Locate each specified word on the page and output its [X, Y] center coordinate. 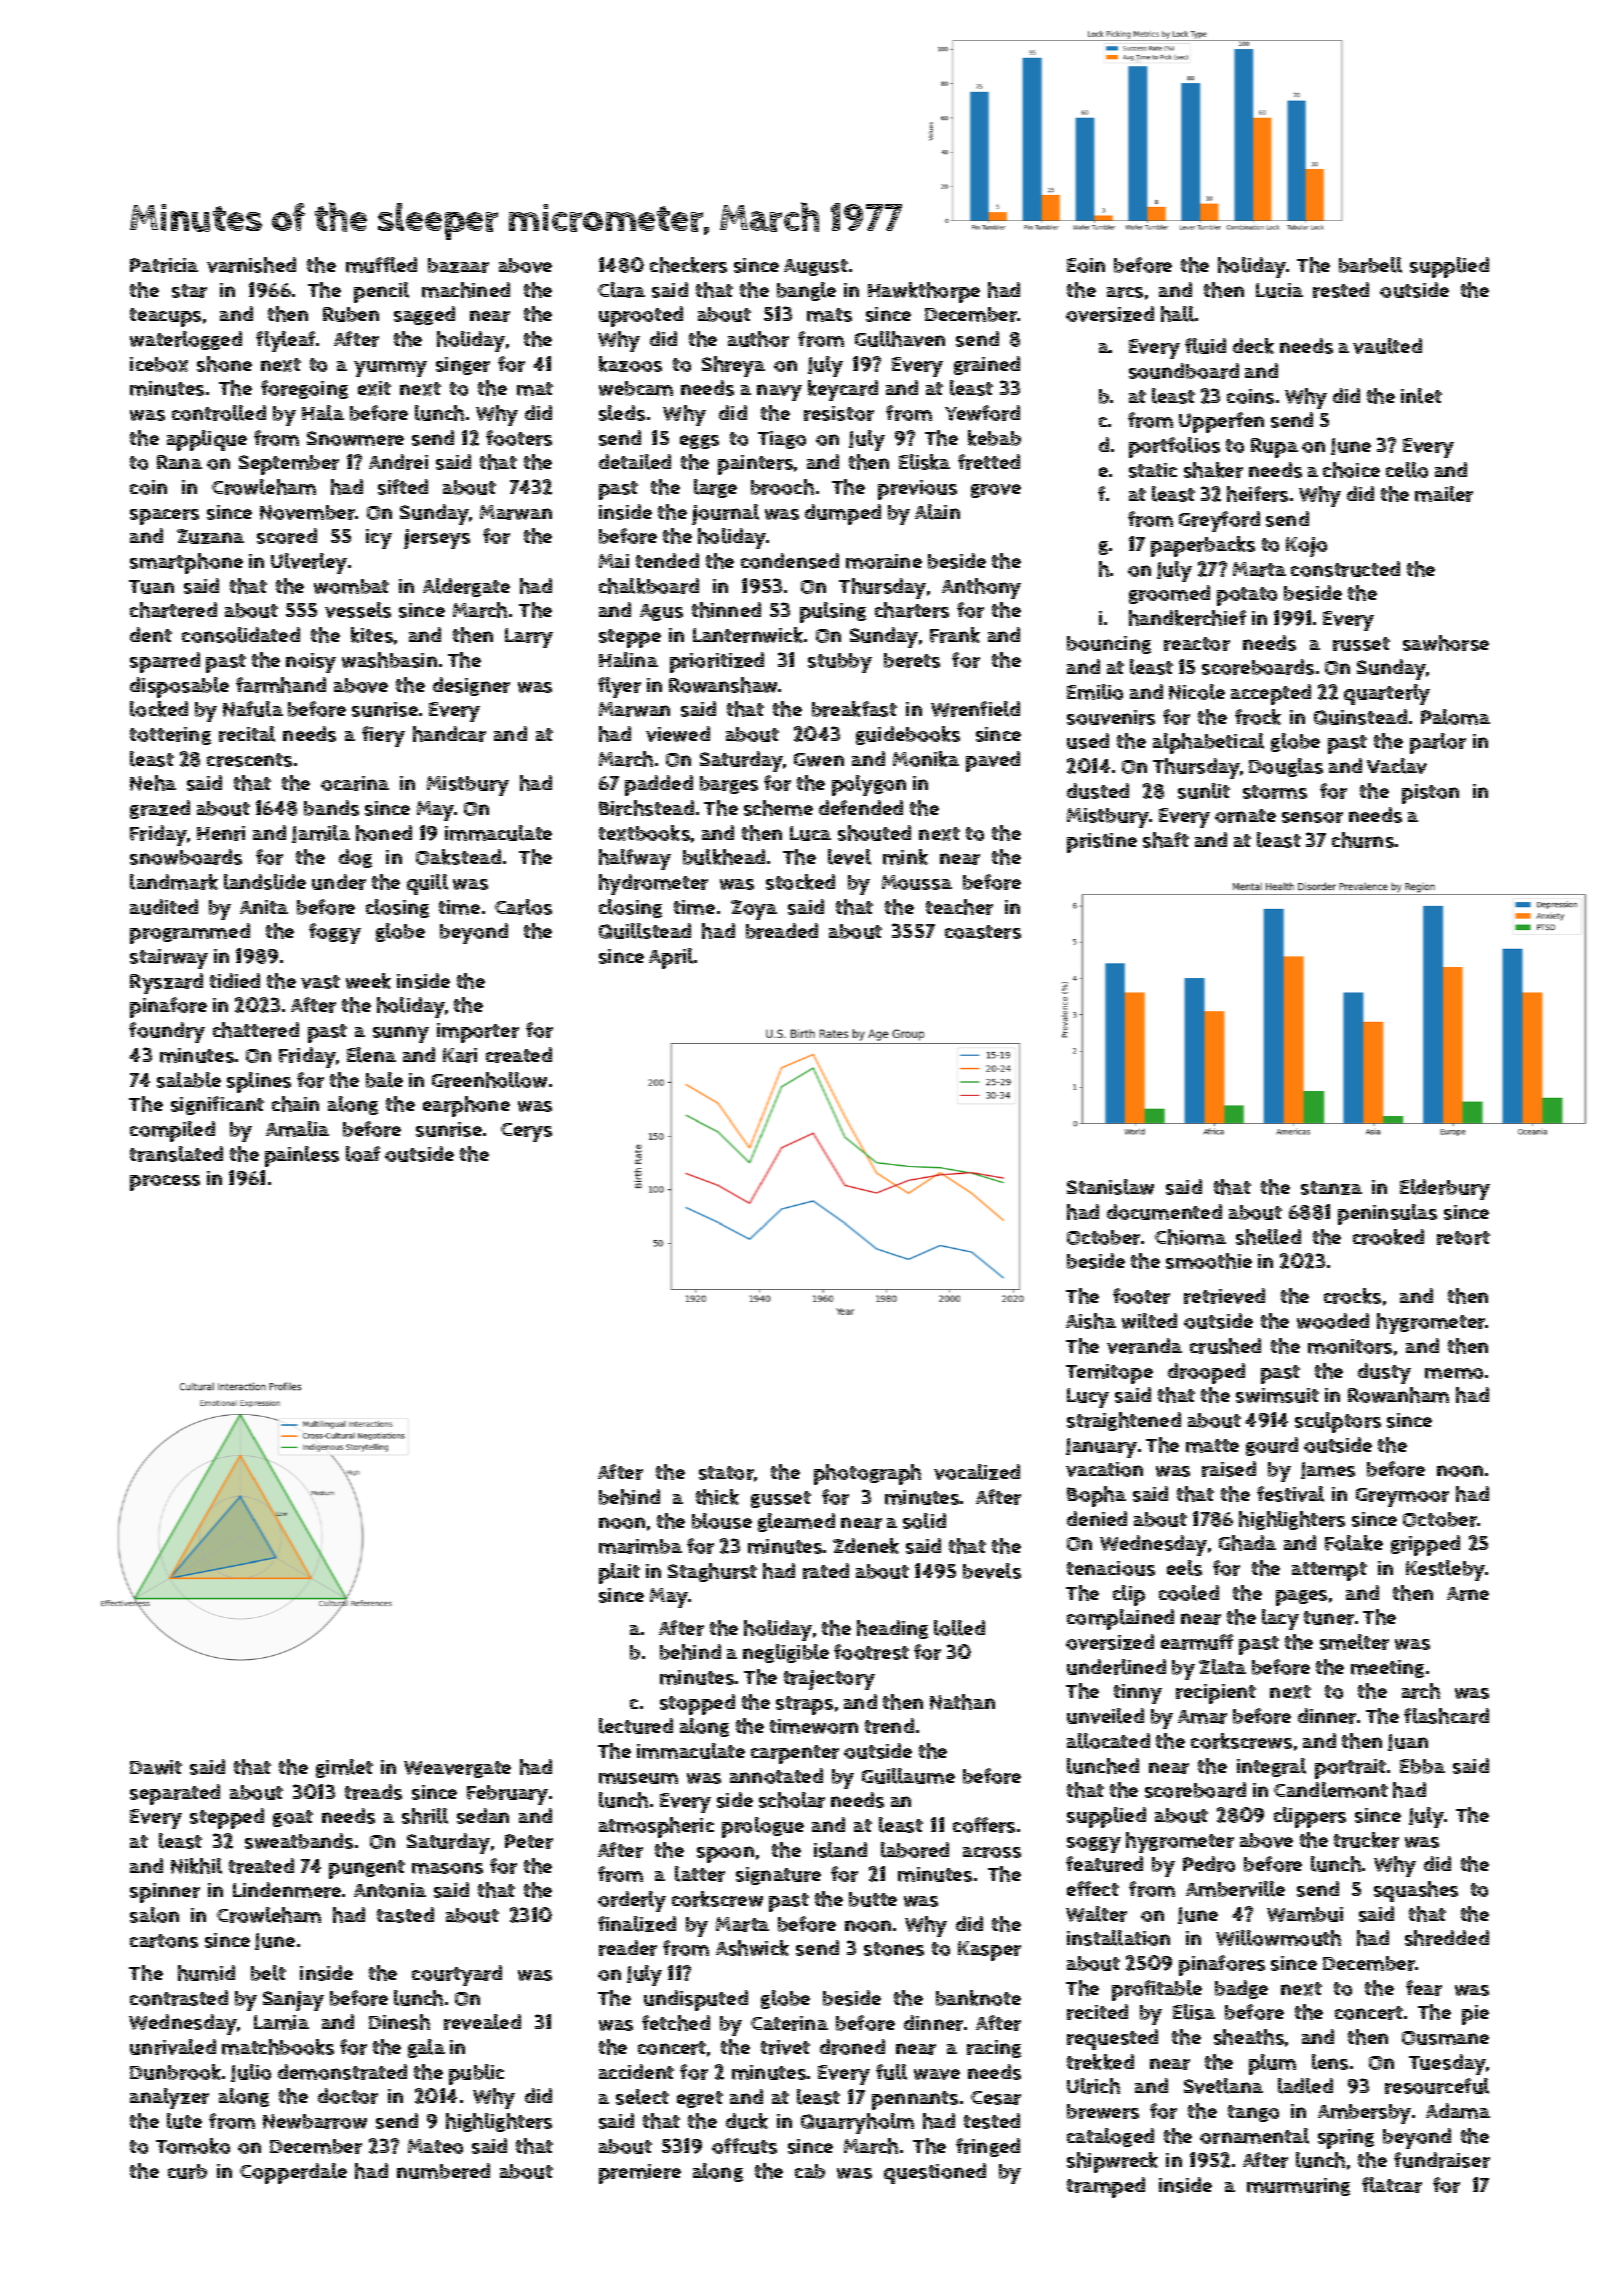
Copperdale [293, 2173]
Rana [179, 462]
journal [725, 514]
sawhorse [1446, 643]
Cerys [526, 1132]
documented [1164, 1212]
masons [447, 1868]
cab [810, 2171]
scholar [792, 1800]
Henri [221, 833]
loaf [363, 1154]
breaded [782, 931]
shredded [1447, 1938]
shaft [1166, 840]
